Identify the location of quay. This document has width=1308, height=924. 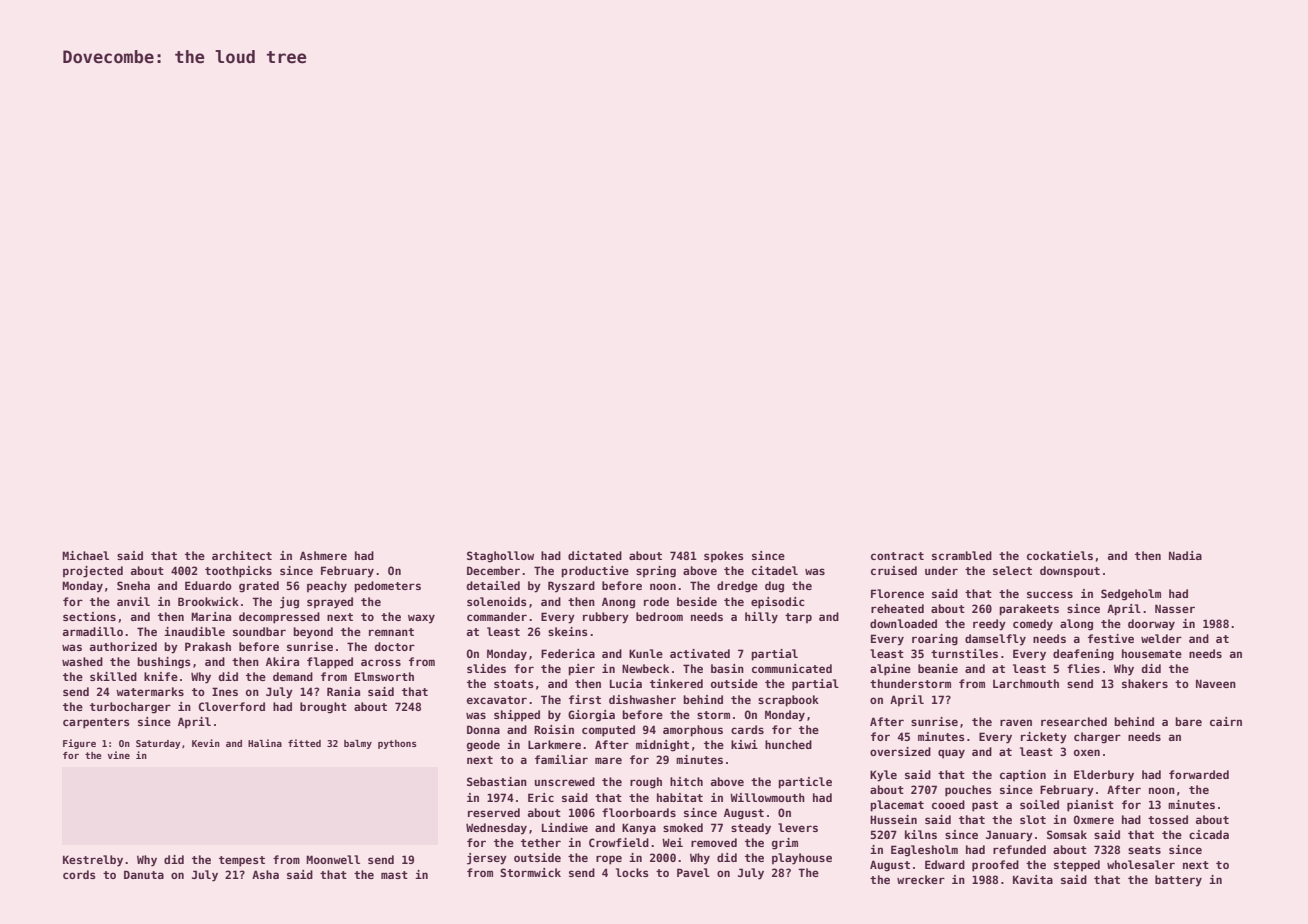
(951, 754).
